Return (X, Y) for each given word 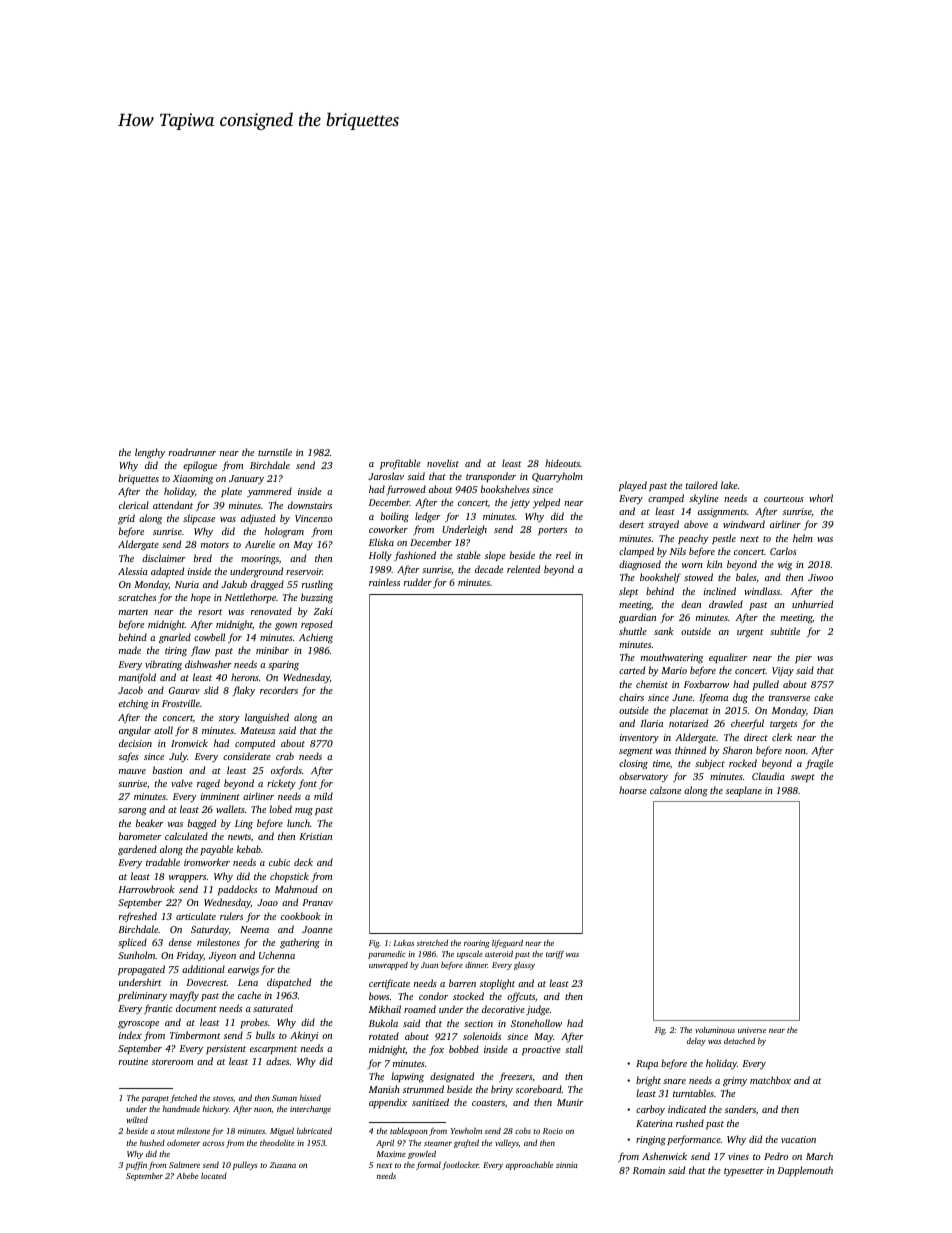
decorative (503, 1009)
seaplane (744, 791)
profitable (400, 464)
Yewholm (466, 1131)
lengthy (150, 453)
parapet (155, 1099)
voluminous (715, 1030)
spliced (132, 943)
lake (729, 485)
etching (133, 704)
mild (323, 796)
